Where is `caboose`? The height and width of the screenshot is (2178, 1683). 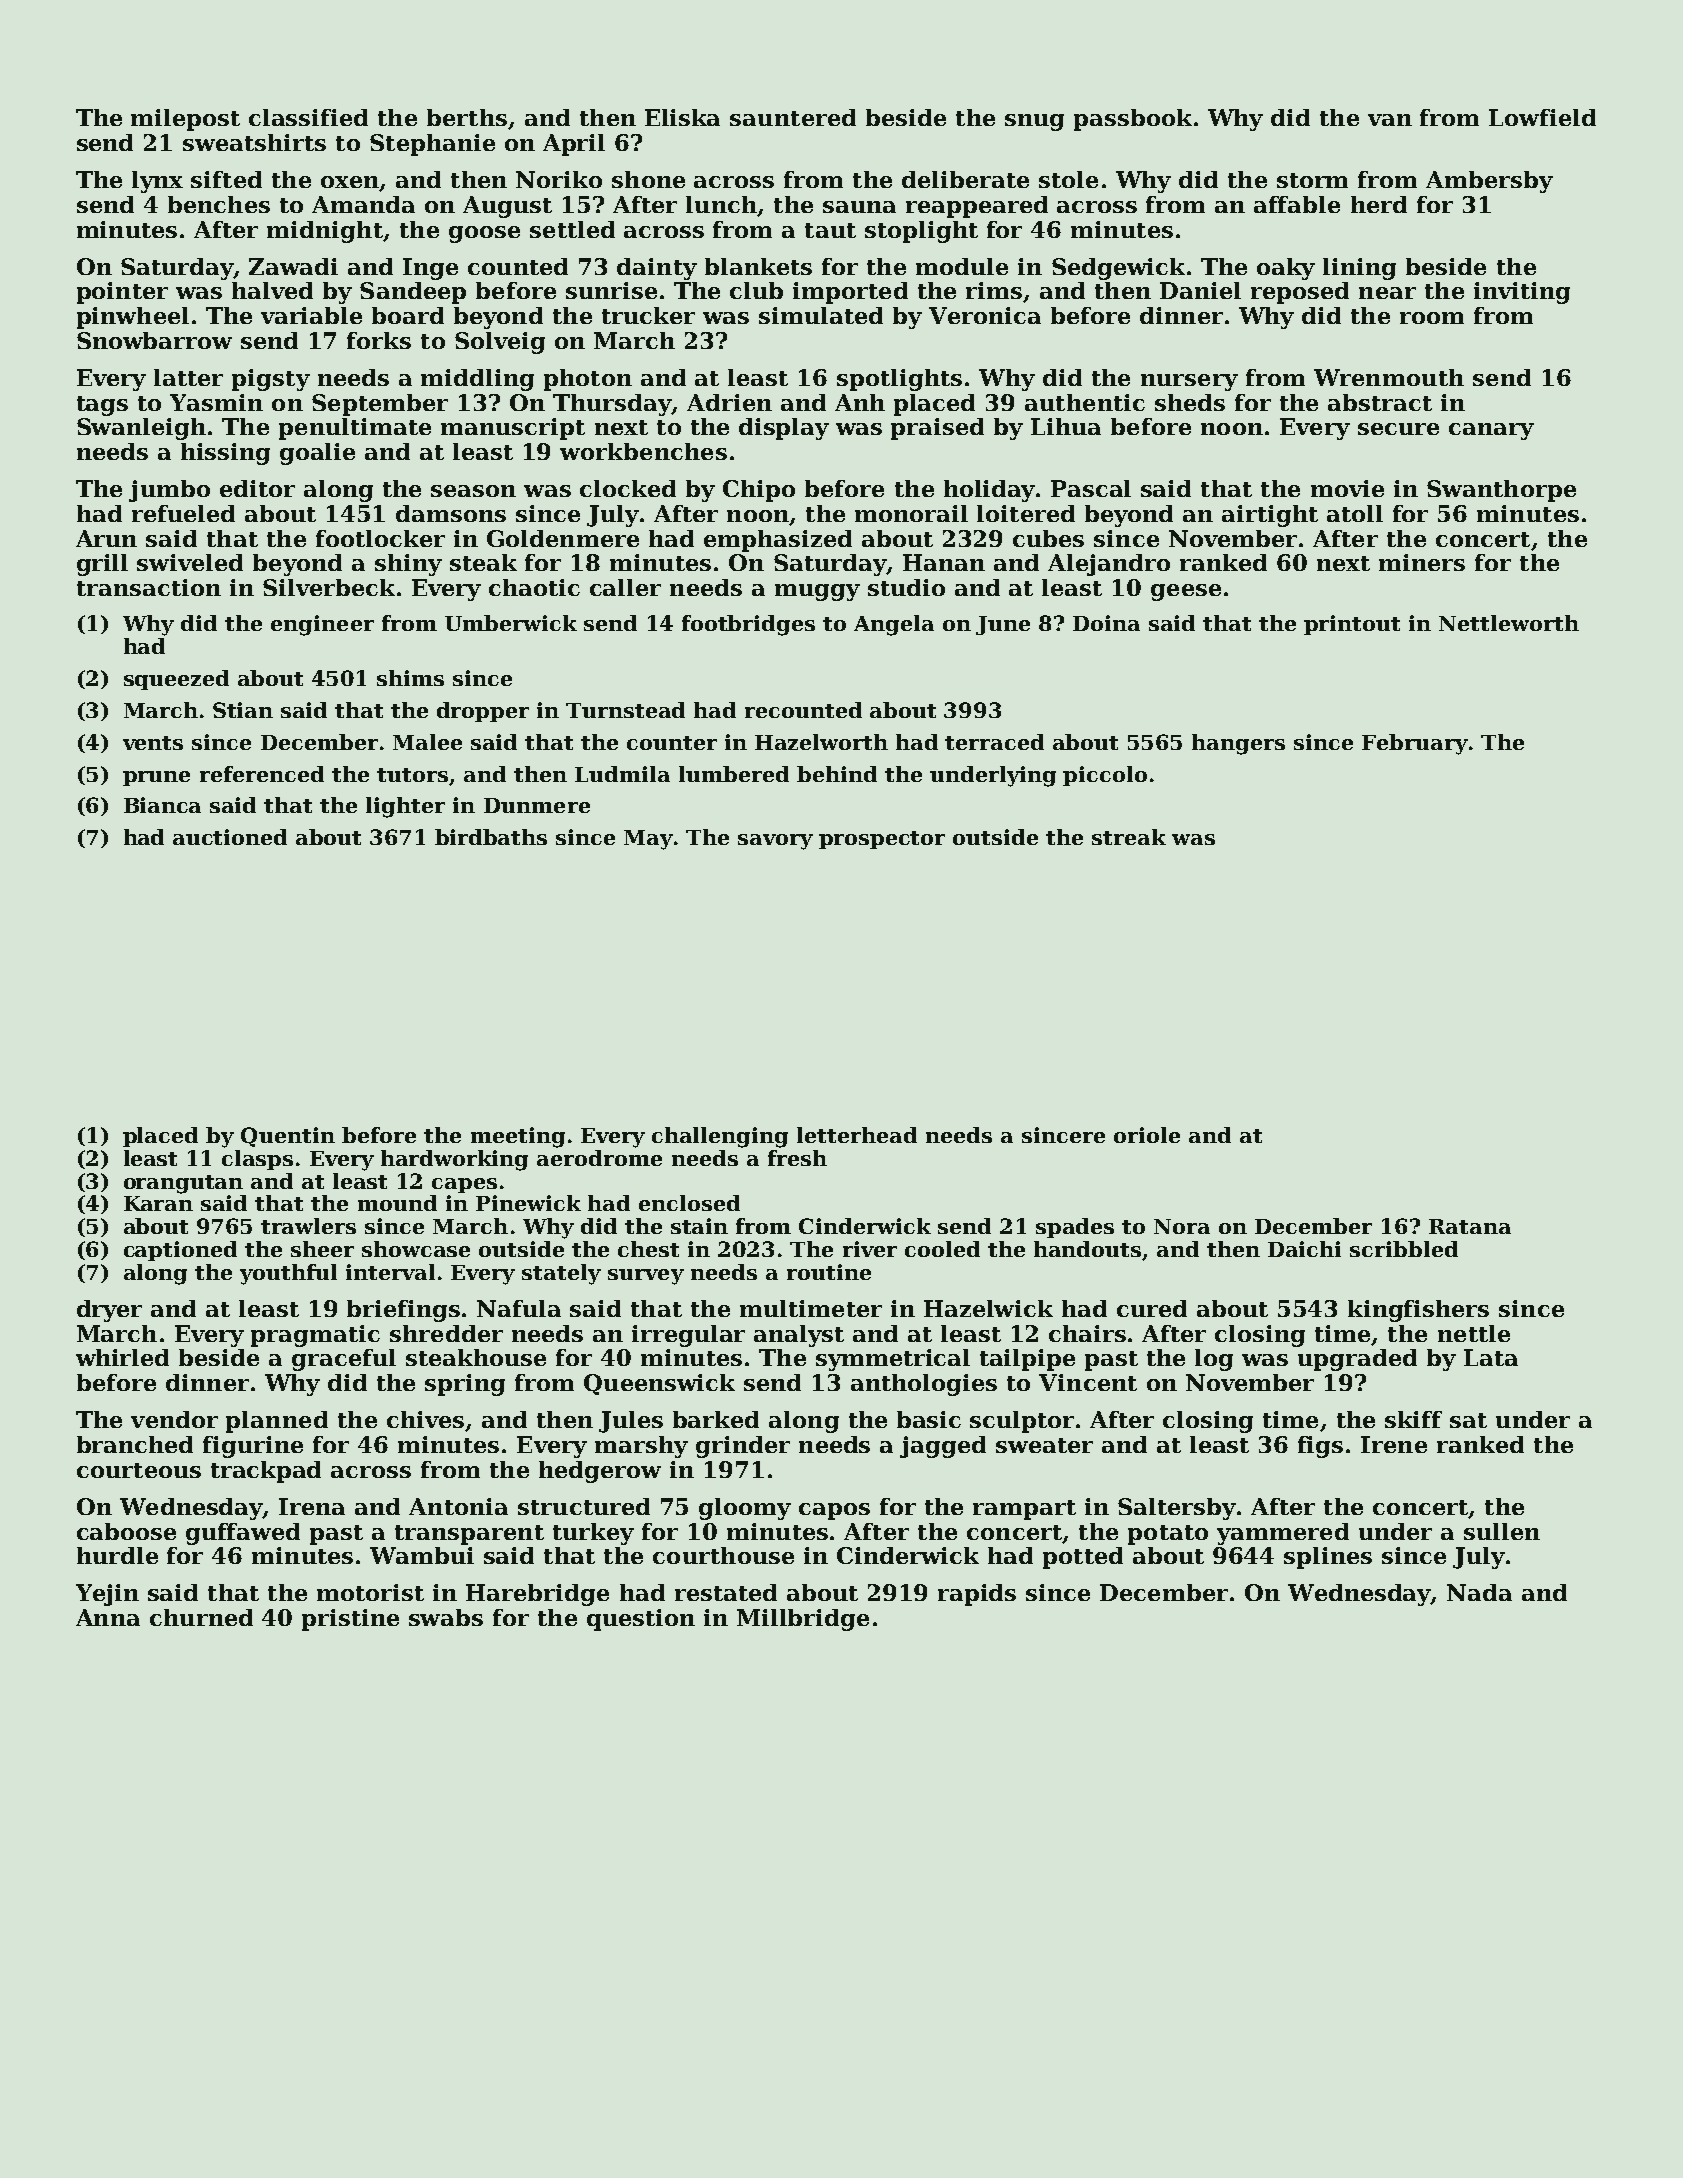
caboose is located at coordinates (126, 1531).
